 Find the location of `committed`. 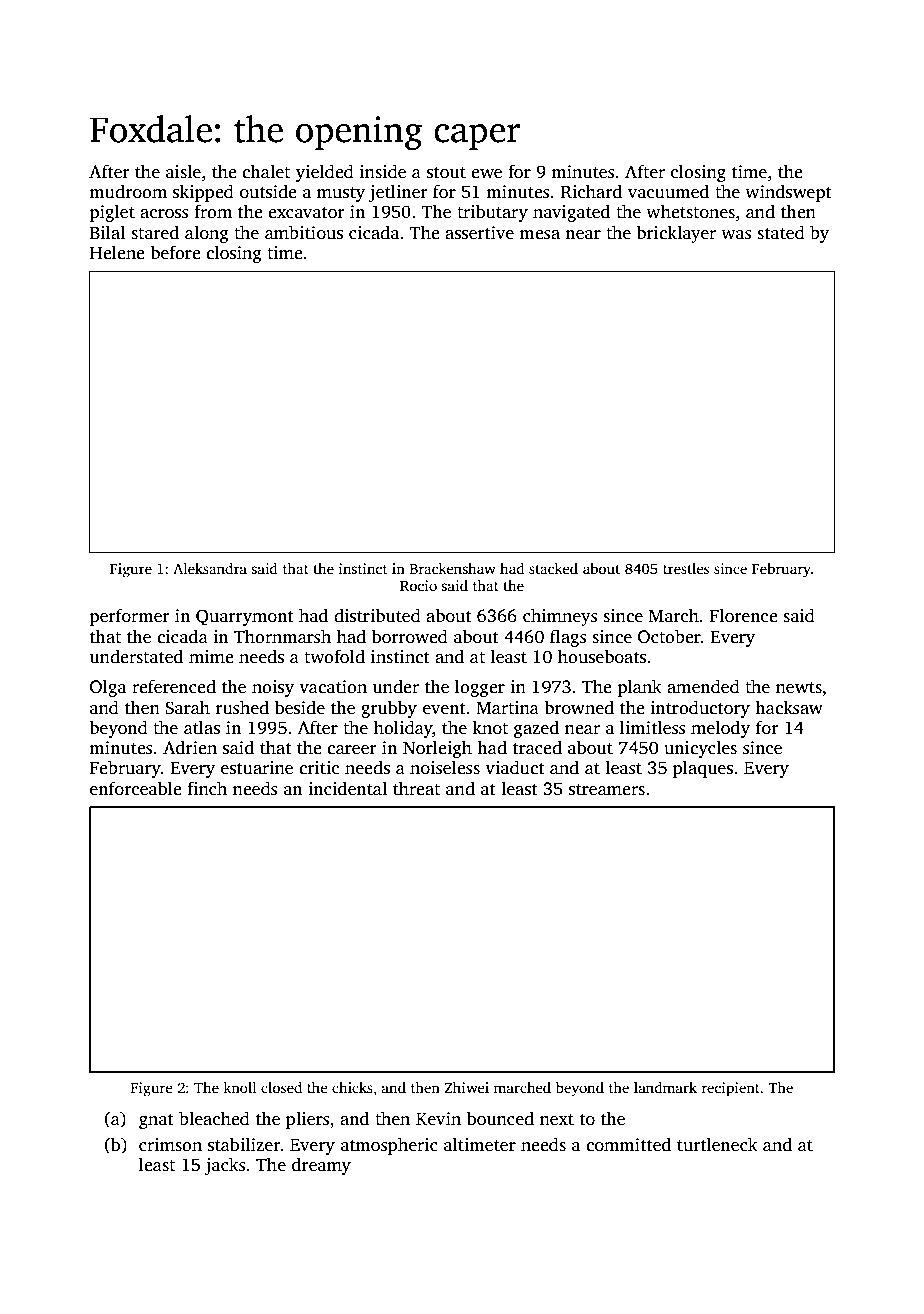

committed is located at coordinates (628, 1144).
